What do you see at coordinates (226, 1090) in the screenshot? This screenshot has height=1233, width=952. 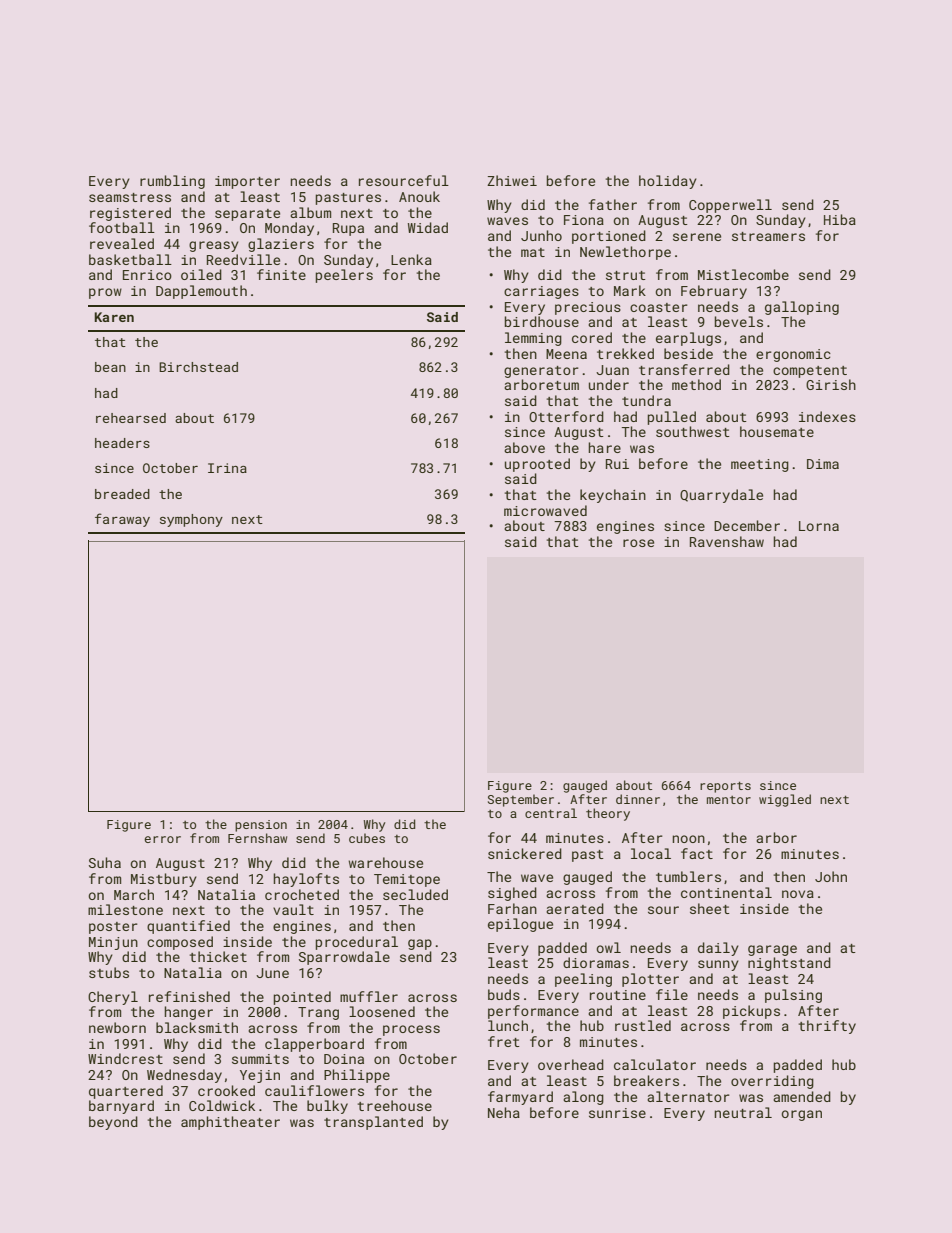 I see `crooked` at bounding box center [226, 1090].
